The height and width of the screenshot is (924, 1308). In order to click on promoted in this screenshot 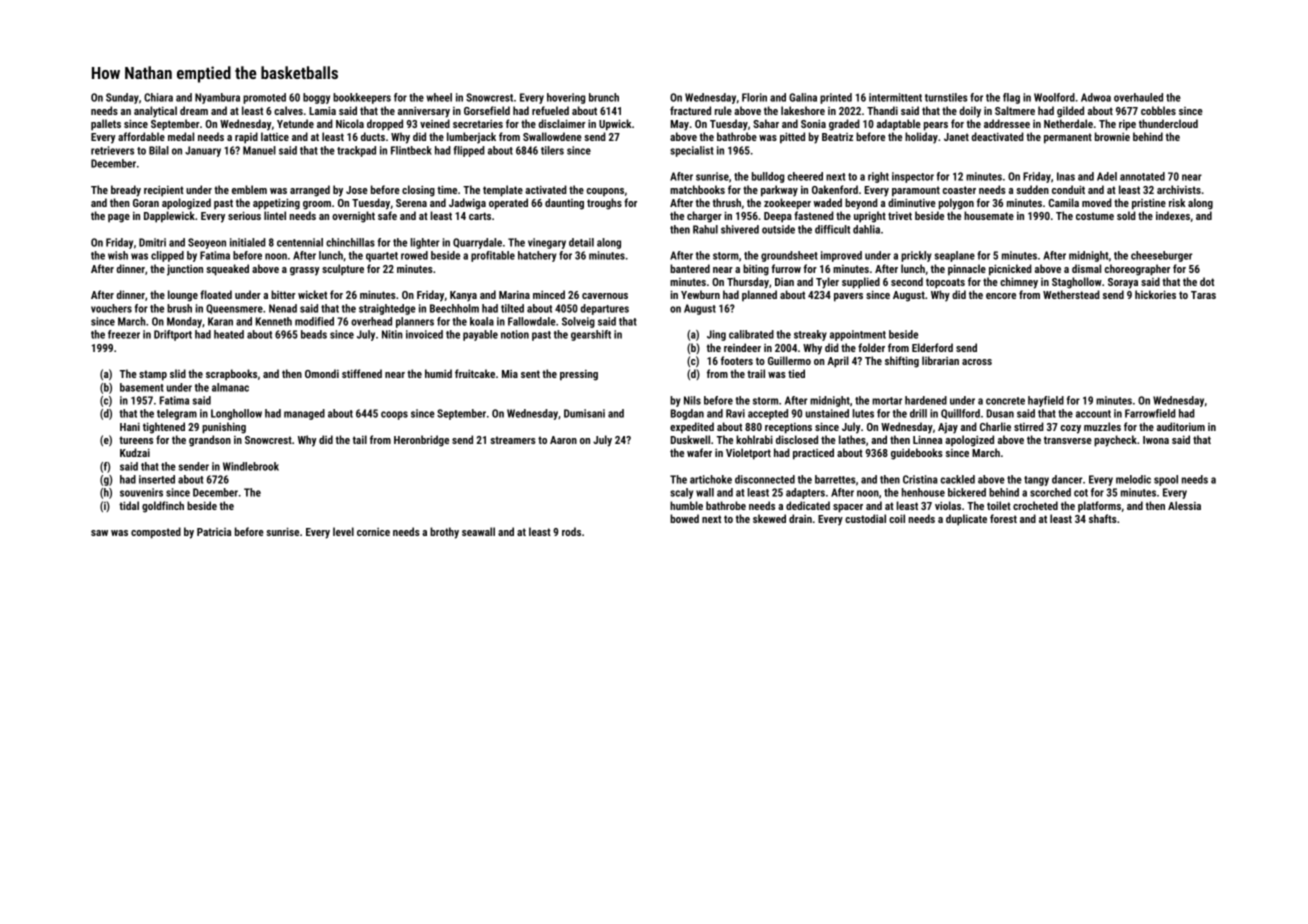, I will do `click(264, 98)`.
